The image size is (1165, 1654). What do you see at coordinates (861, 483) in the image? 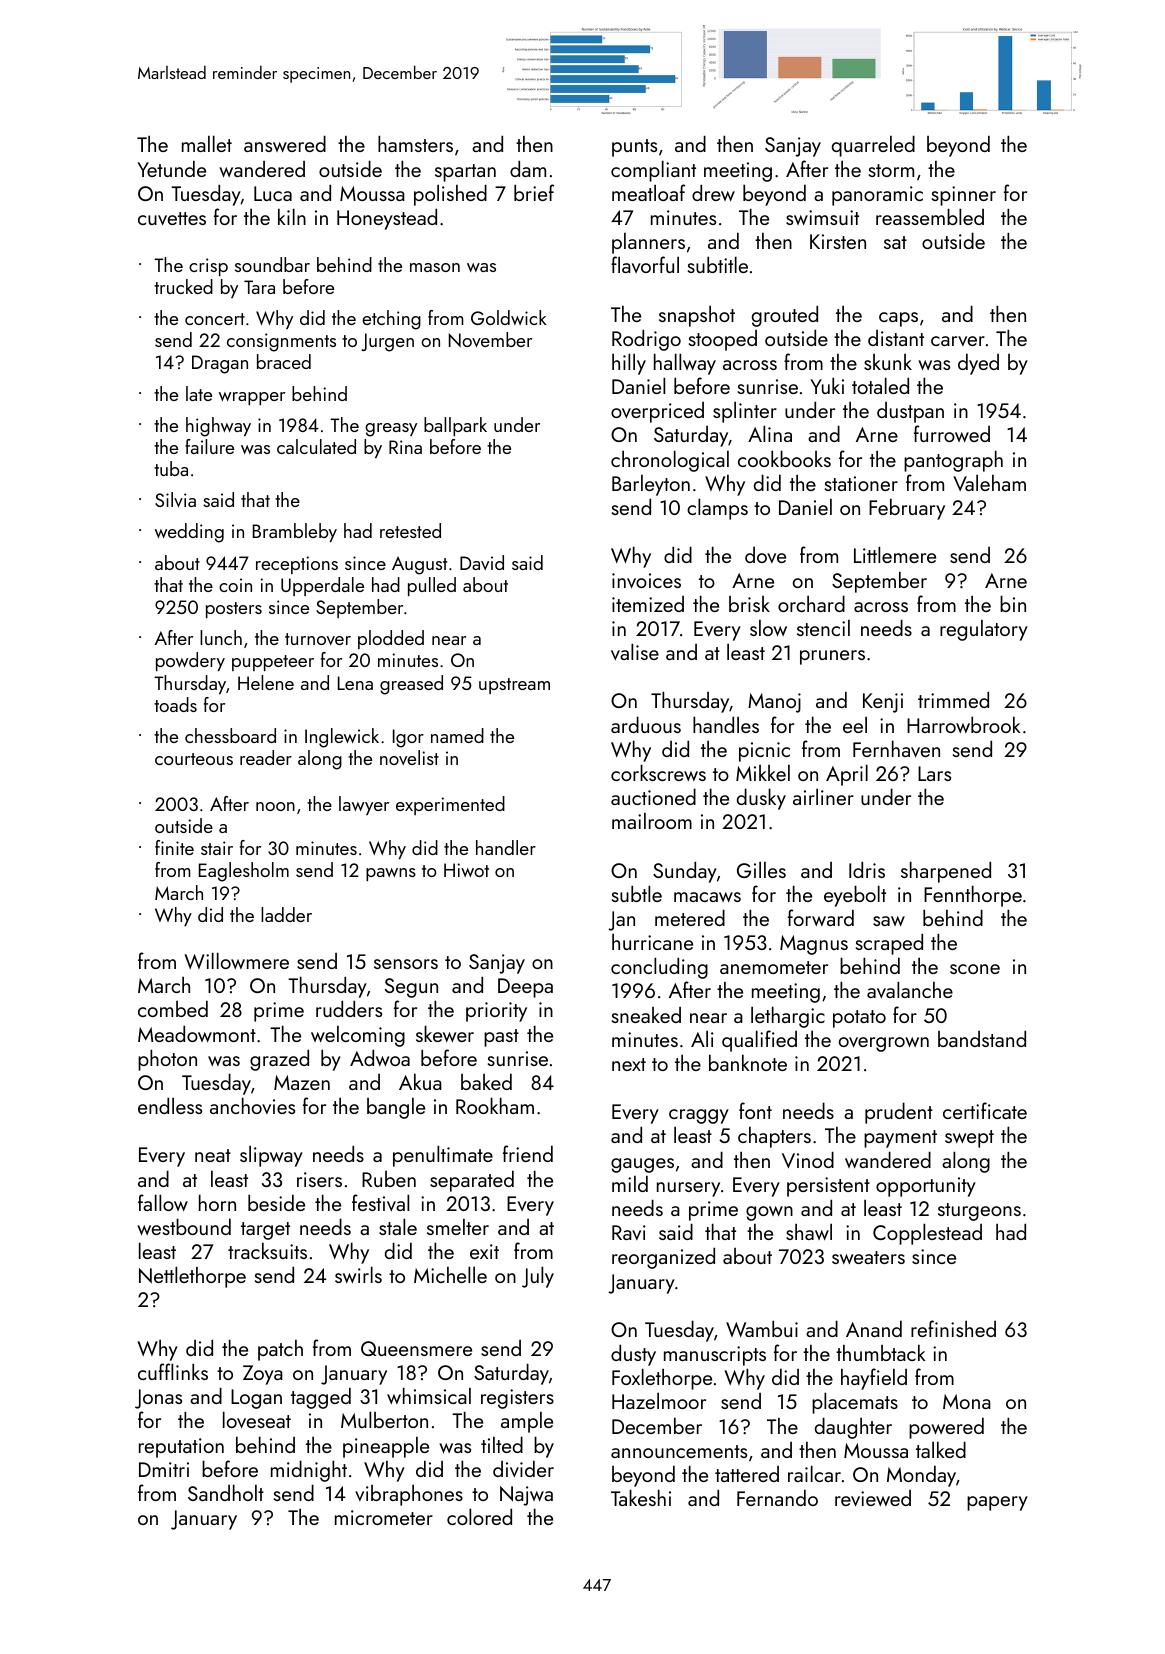
I see `stationer` at bounding box center [861, 483].
